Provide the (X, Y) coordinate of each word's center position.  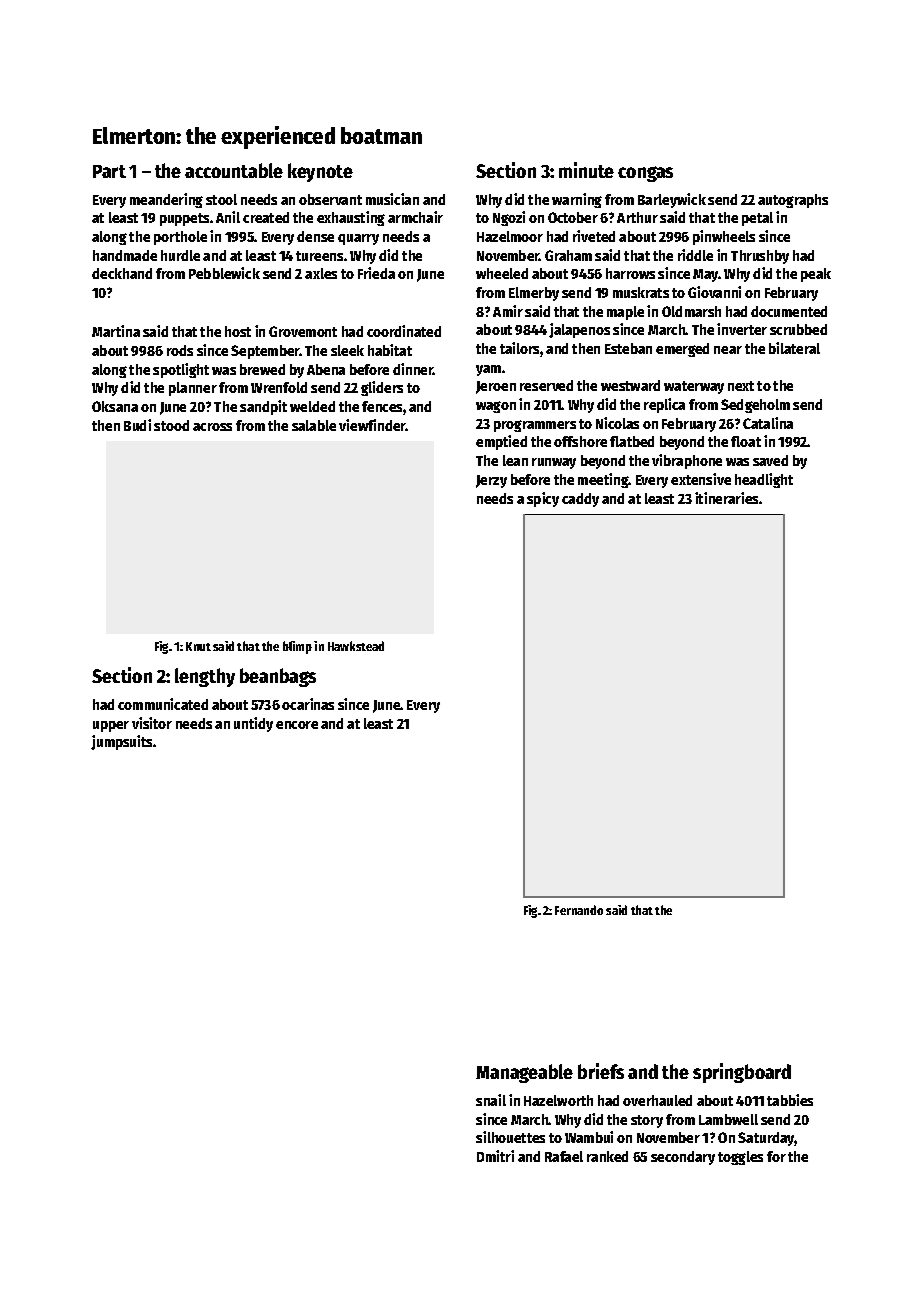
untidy (253, 724)
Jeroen (496, 387)
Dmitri (495, 1156)
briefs (601, 1071)
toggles (740, 1158)
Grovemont (303, 331)
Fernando (579, 910)
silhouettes (510, 1137)
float (746, 441)
